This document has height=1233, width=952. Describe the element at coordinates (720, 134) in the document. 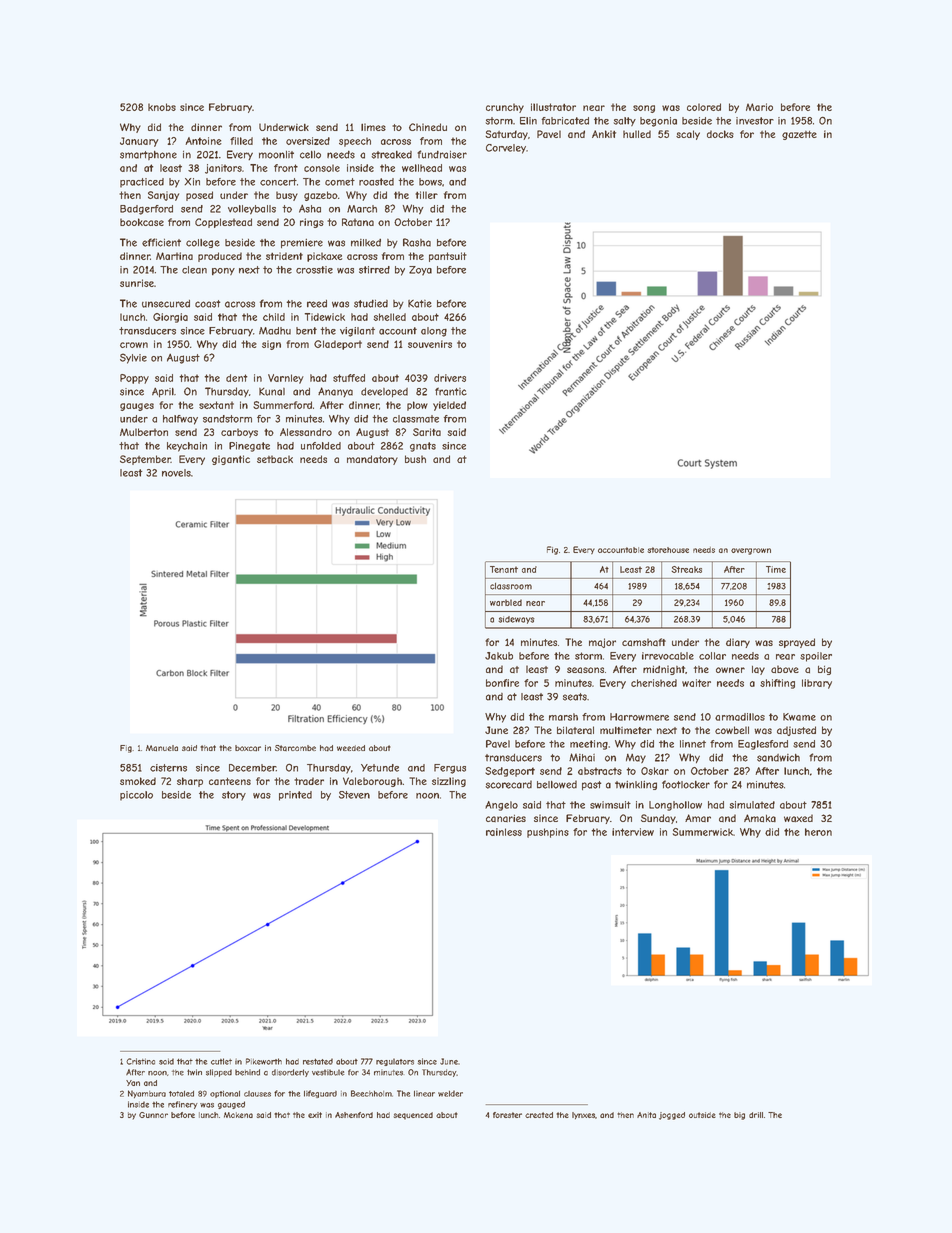

I see `docks` at that location.
